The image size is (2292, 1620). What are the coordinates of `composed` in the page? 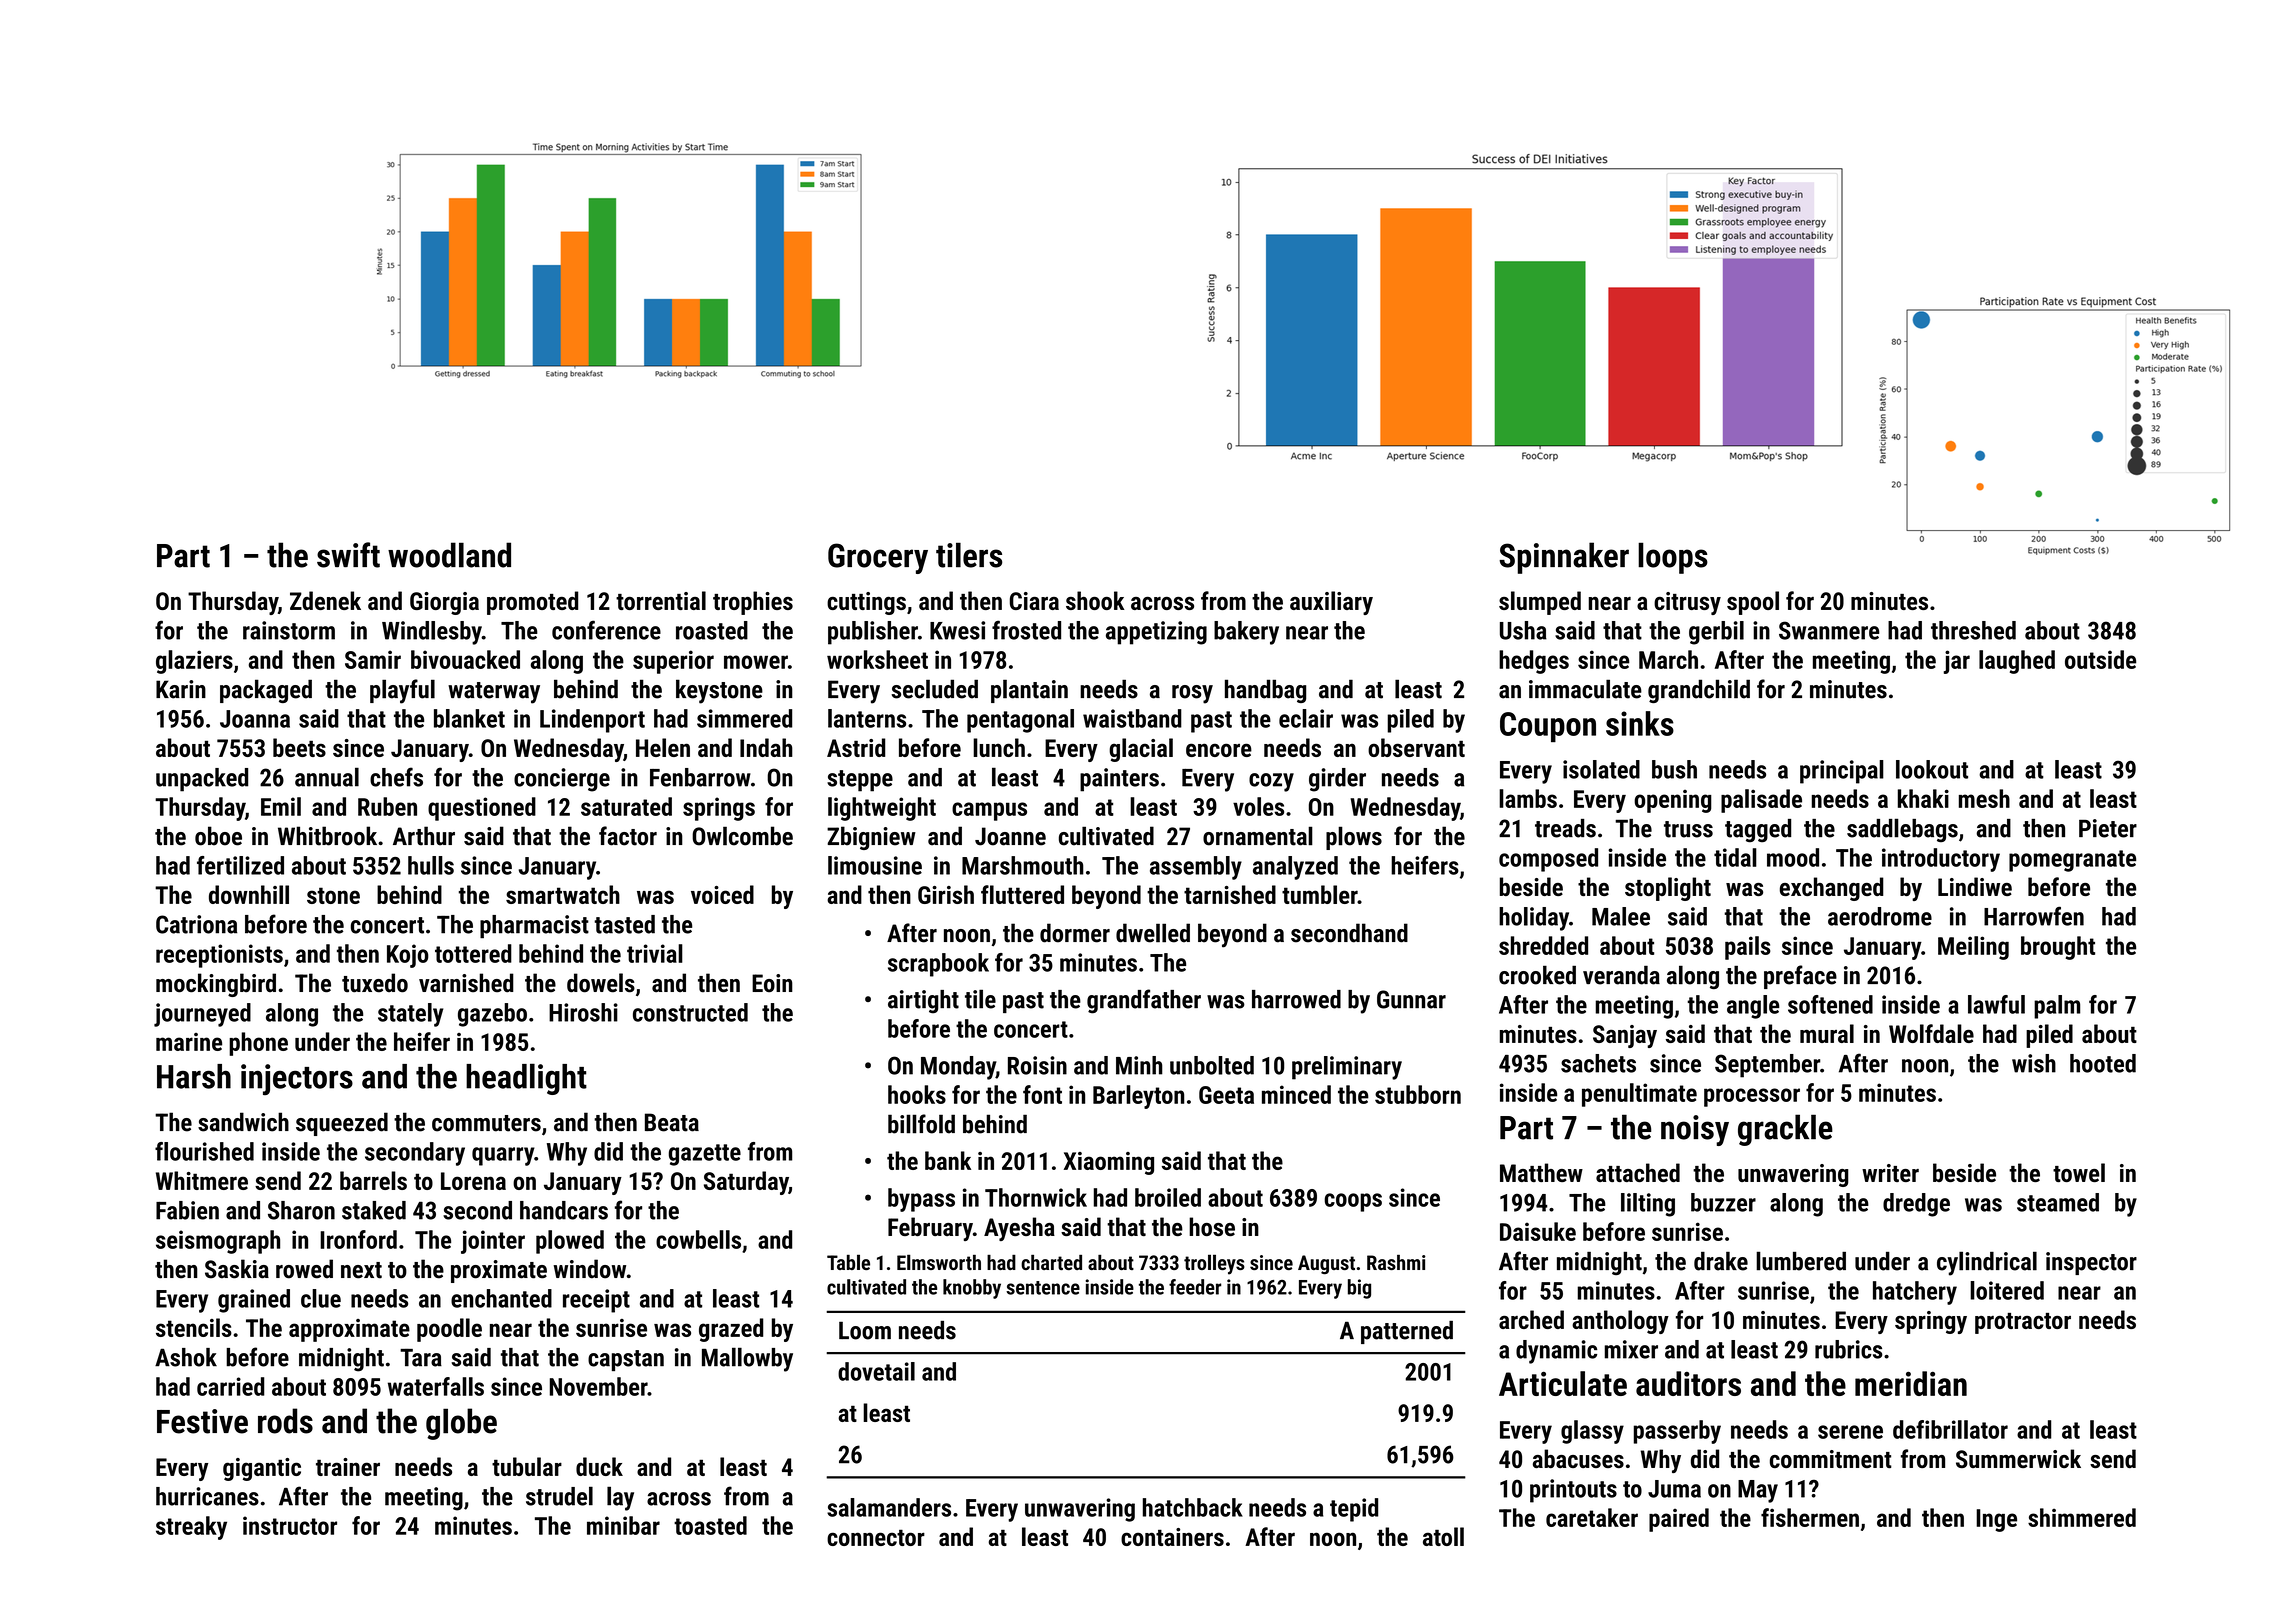 It's located at (1548, 860).
